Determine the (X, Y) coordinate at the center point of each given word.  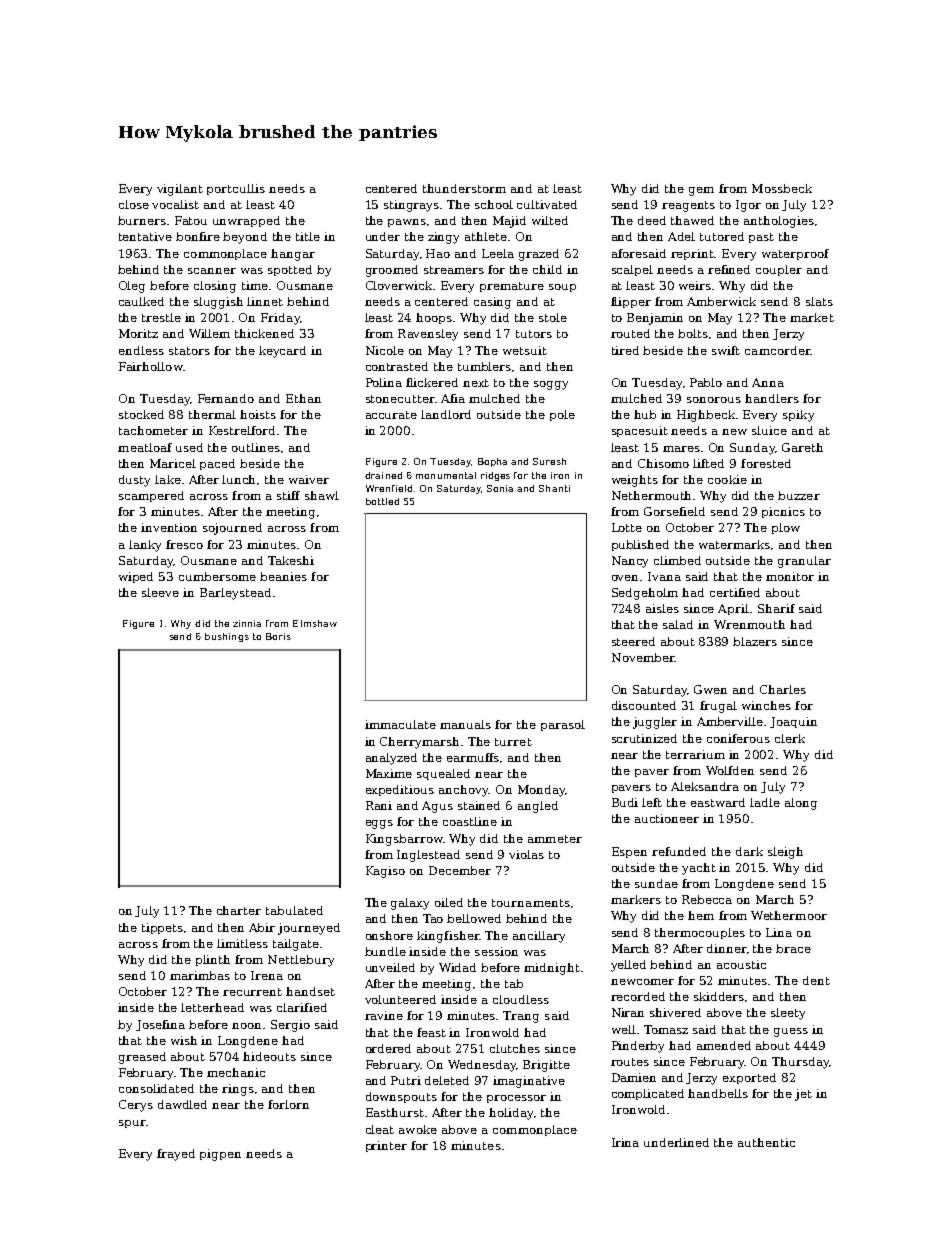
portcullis (236, 189)
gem (701, 191)
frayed (176, 1155)
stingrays (411, 206)
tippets (162, 928)
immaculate (400, 724)
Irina (625, 1142)
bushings (227, 637)
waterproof (795, 254)
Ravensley (428, 335)
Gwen (710, 689)
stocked (141, 414)
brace (793, 948)
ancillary (539, 937)
